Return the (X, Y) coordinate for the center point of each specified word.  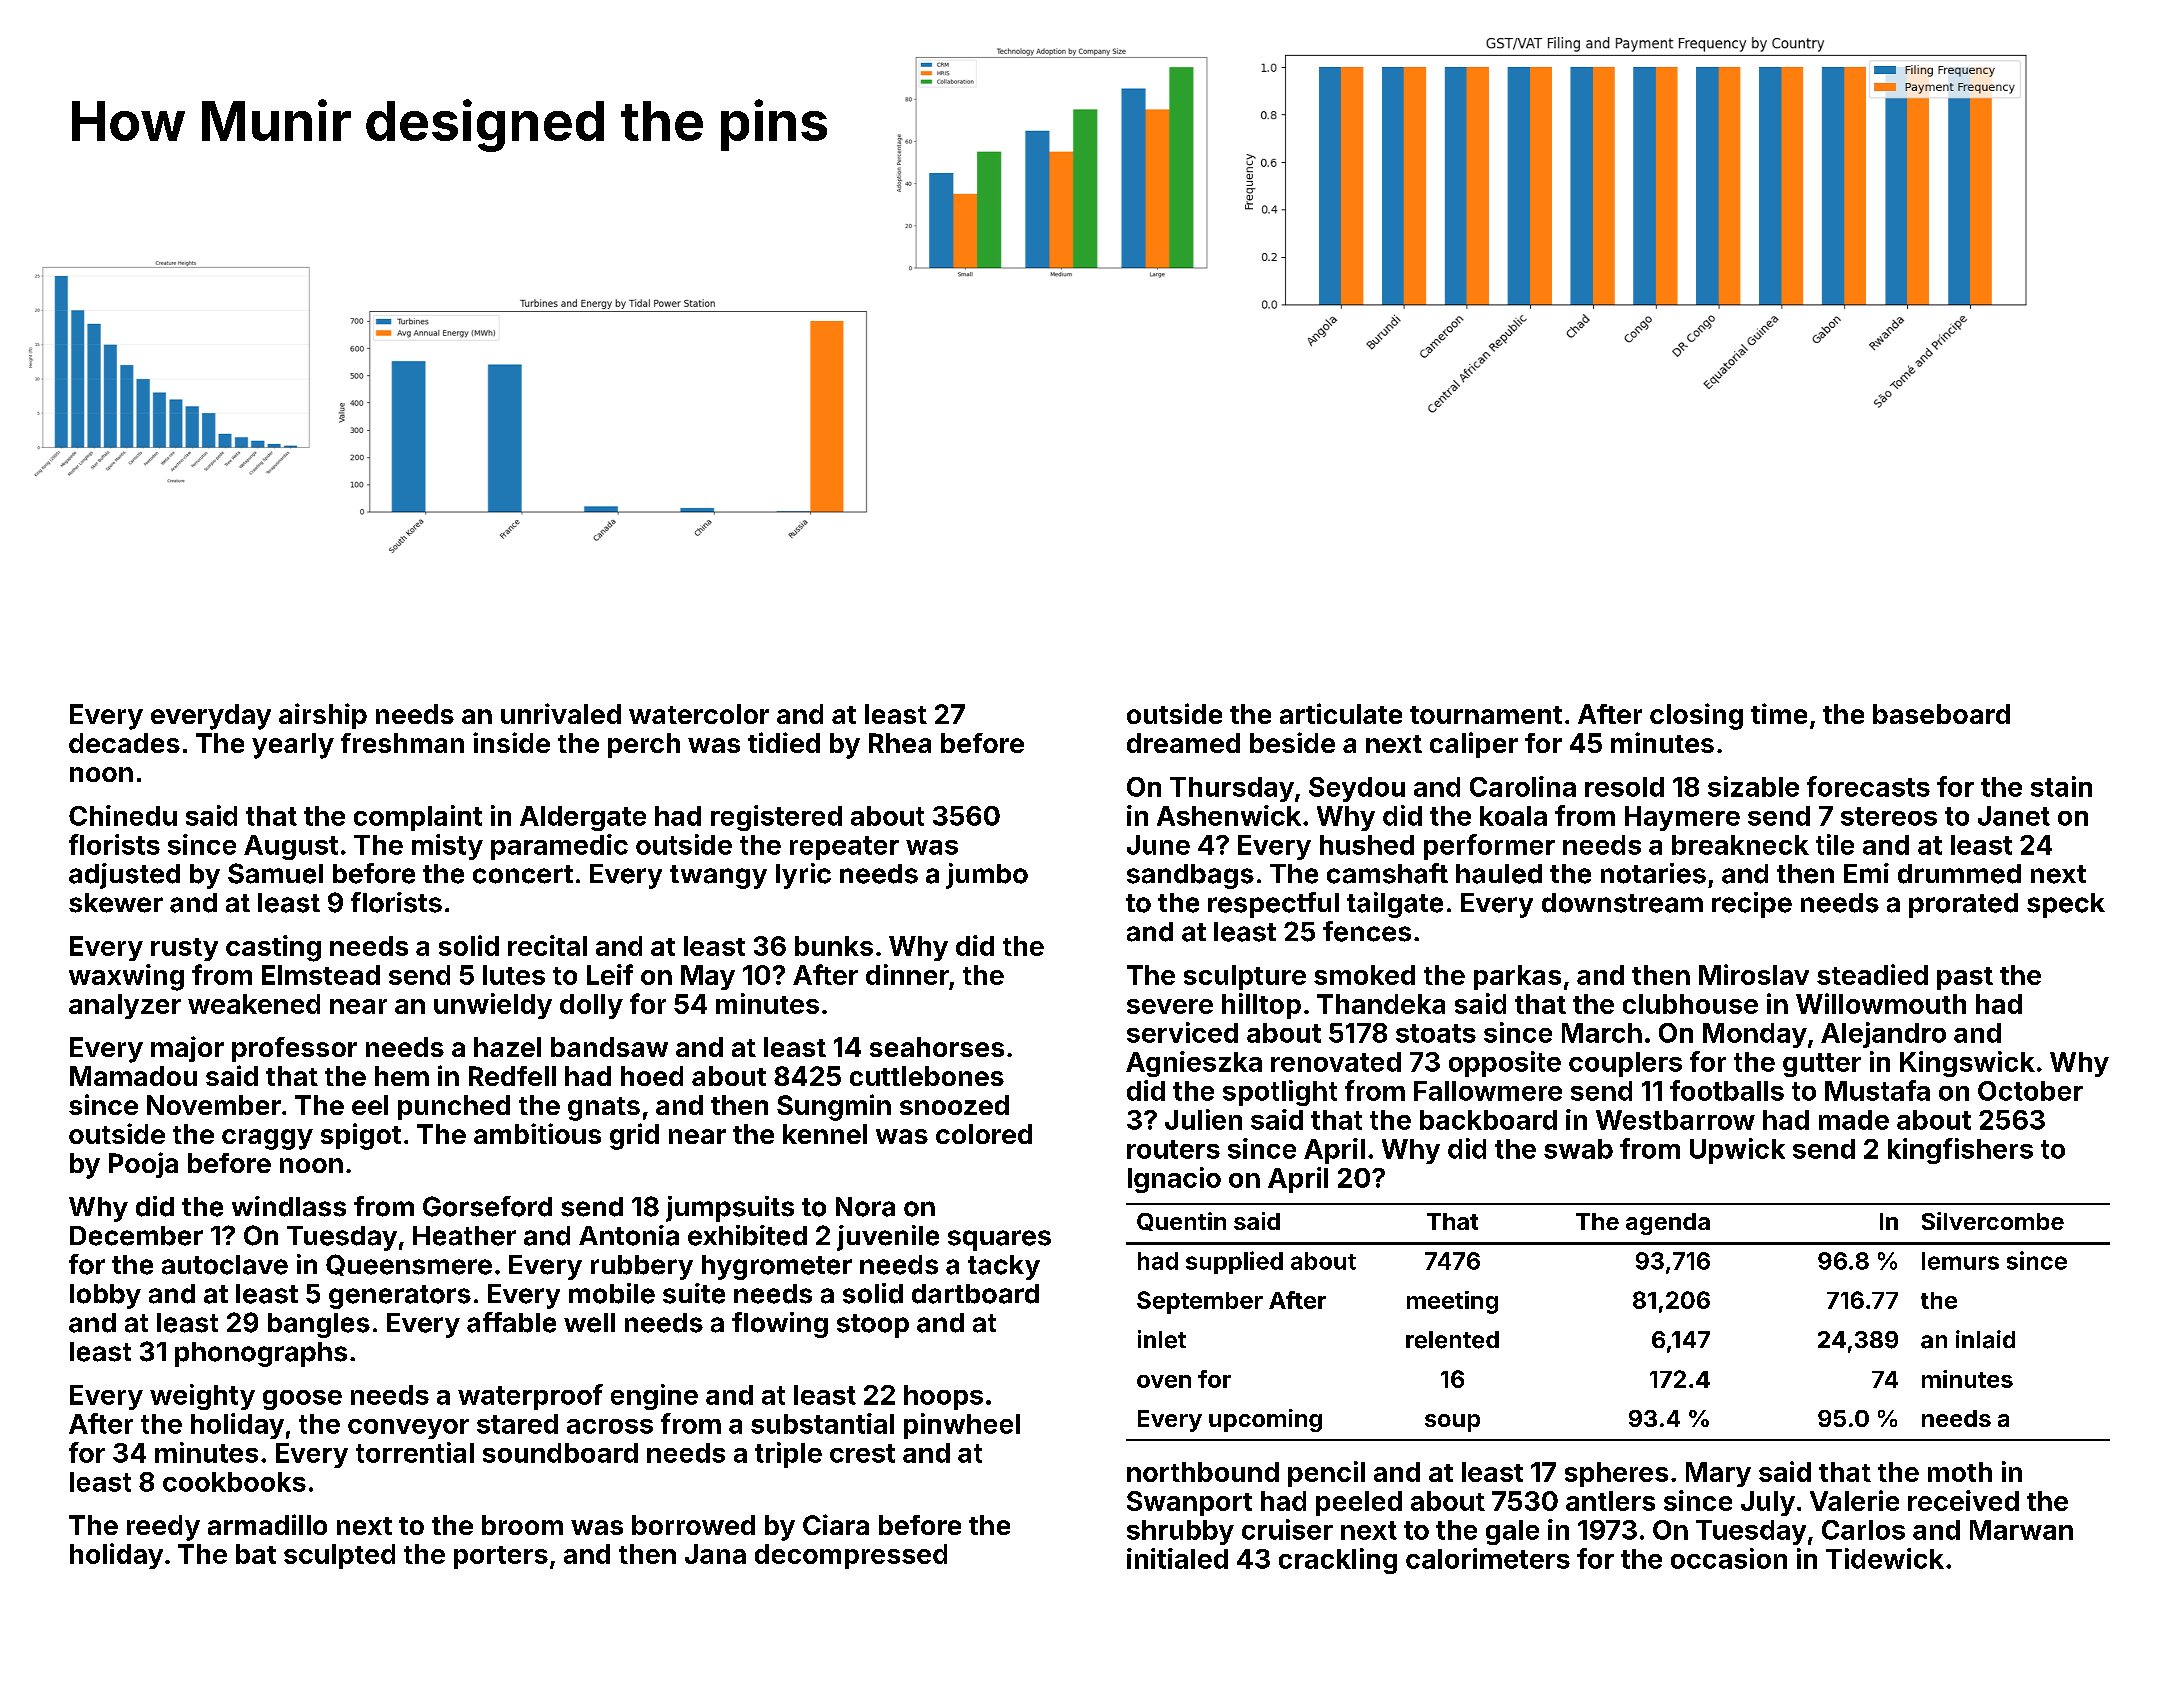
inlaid (1985, 1339)
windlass (289, 1206)
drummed (1959, 874)
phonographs (261, 1354)
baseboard (1941, 714)
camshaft (1387, 873)
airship (323, 716)
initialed (1177, 1558)
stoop (873, 1326)
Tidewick (1885, 1558)
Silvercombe (1993, 1221)
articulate (1341, 713)
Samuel (275, 873)
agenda (1668, 1224)
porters (501, 1557)
